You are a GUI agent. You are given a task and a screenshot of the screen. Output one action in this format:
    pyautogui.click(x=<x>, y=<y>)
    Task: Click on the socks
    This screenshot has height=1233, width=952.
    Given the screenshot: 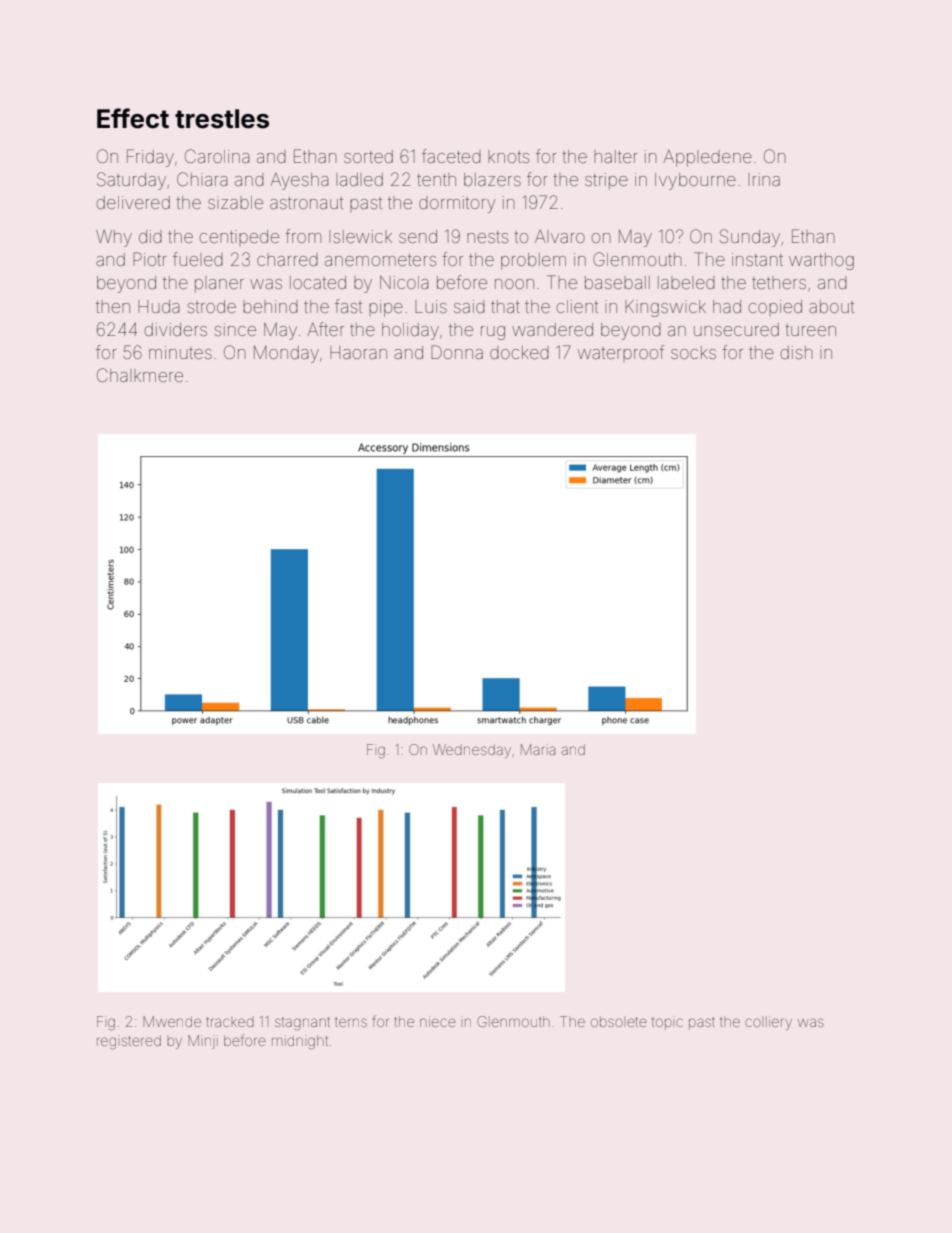 What is the action you would take?
    pyautogui.click(x=693, y=352)
